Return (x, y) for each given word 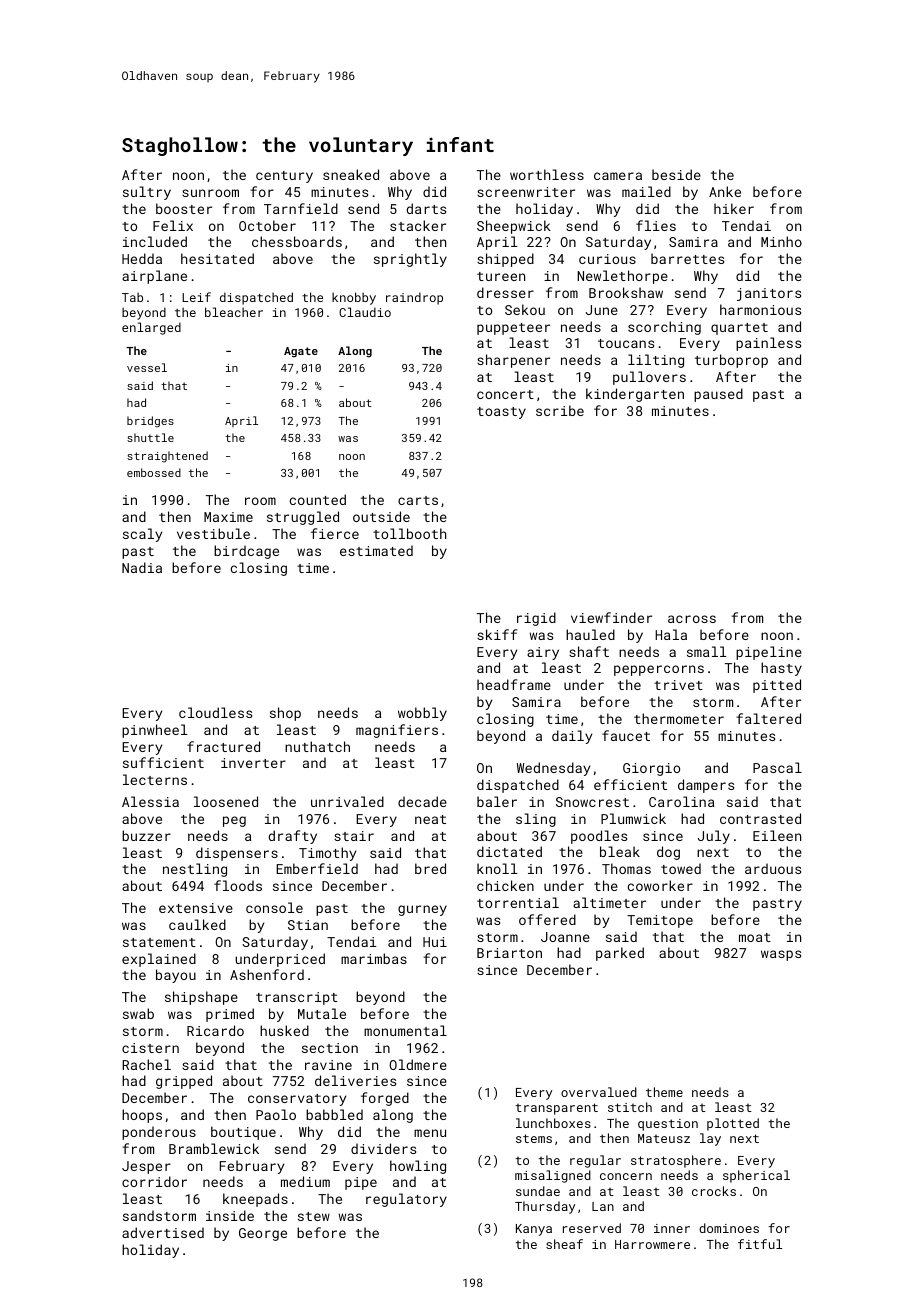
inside (230, 1215)
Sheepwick (514, 227)
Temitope (660, 921)
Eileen (777, 835)
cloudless (215, 712)
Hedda (142, 258)
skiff (497, 634)
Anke (725, 191)
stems (534, 1138)
